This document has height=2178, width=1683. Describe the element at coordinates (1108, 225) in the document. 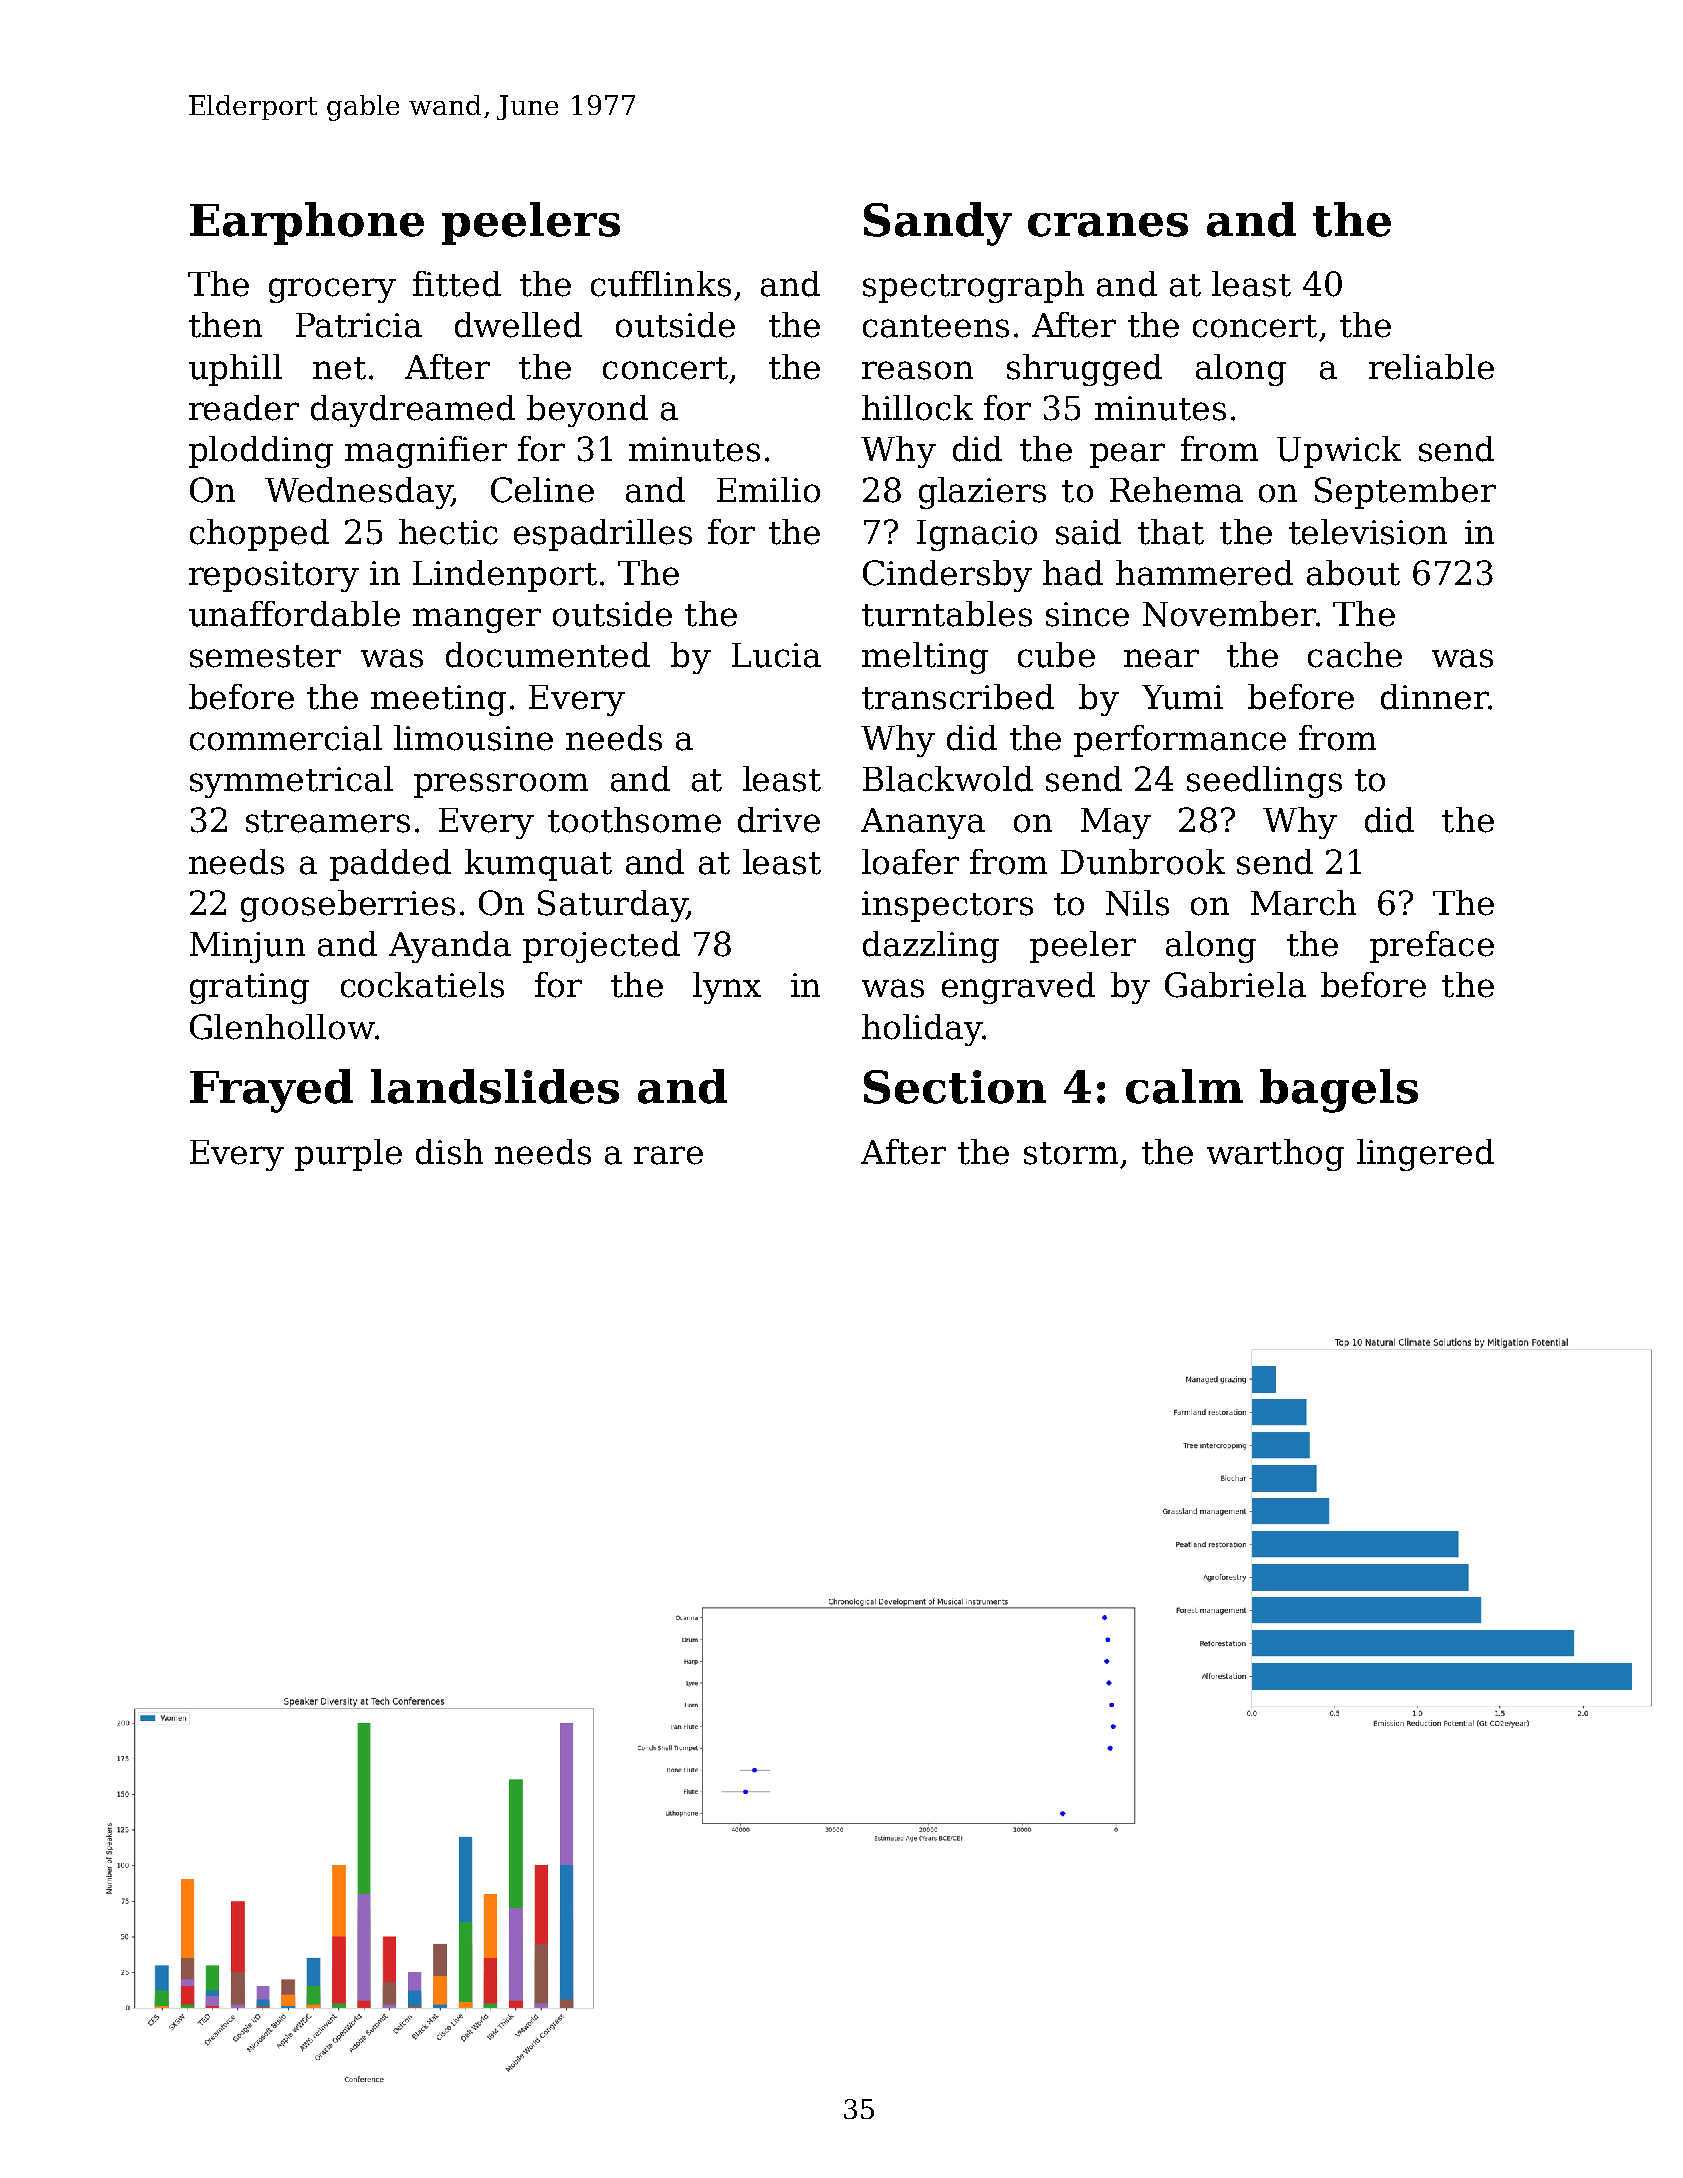

I see `cranes` at that location.
